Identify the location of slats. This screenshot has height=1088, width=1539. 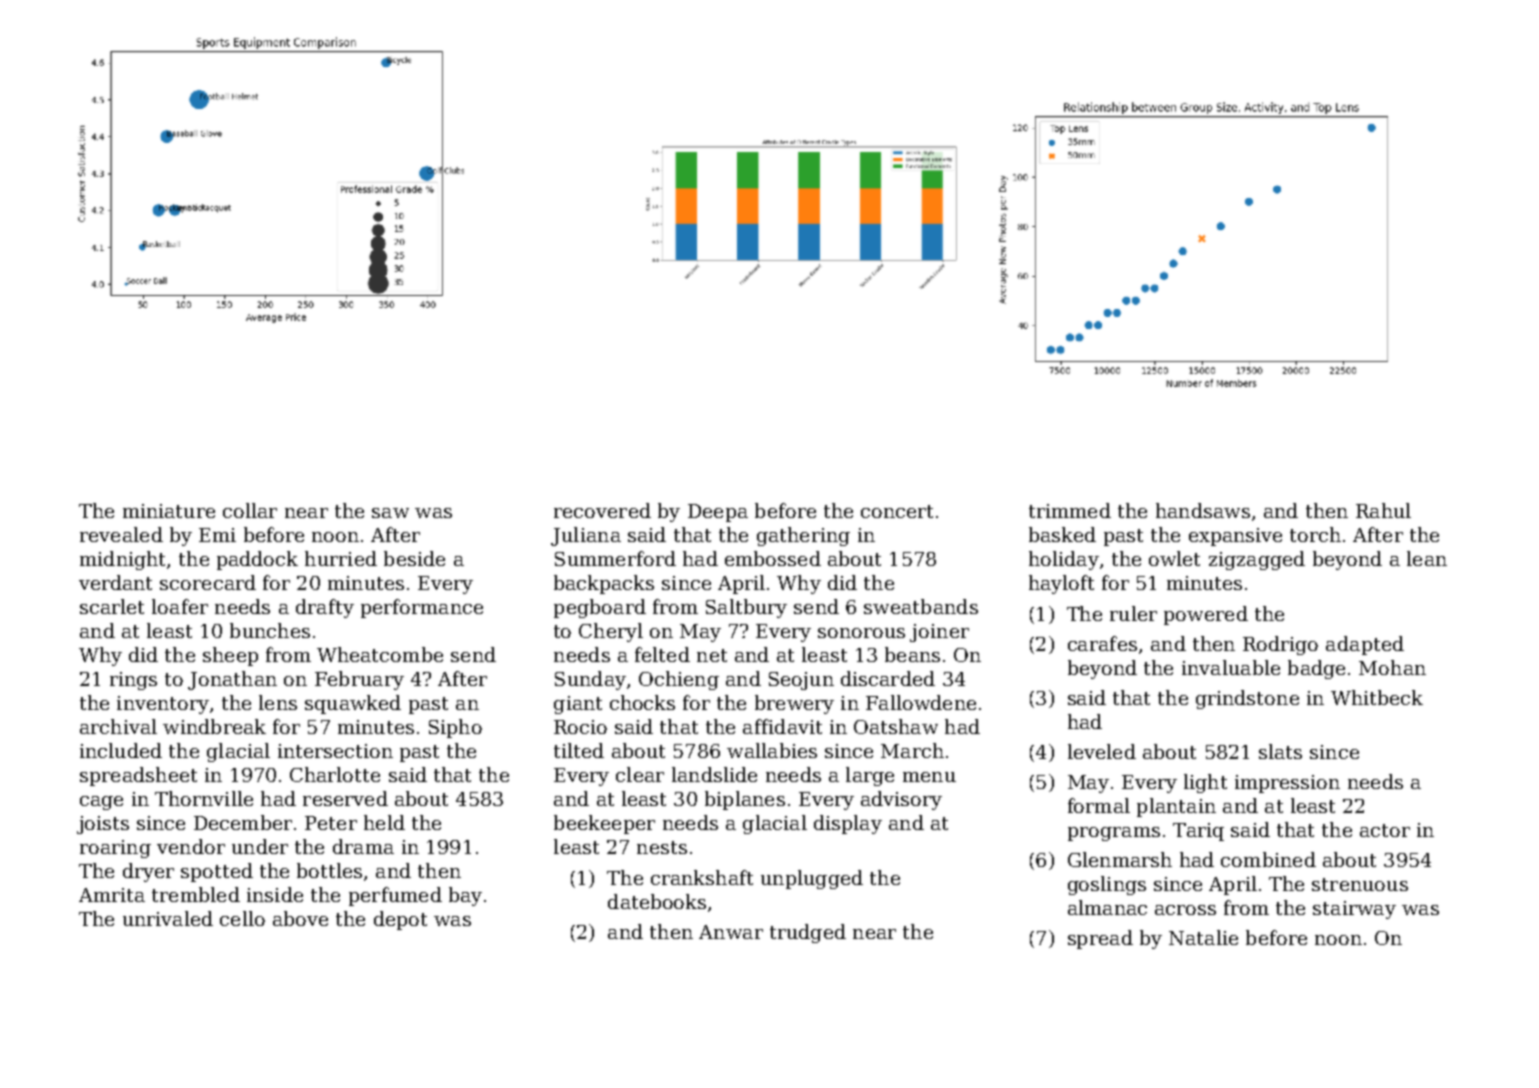
(1280, 751).
